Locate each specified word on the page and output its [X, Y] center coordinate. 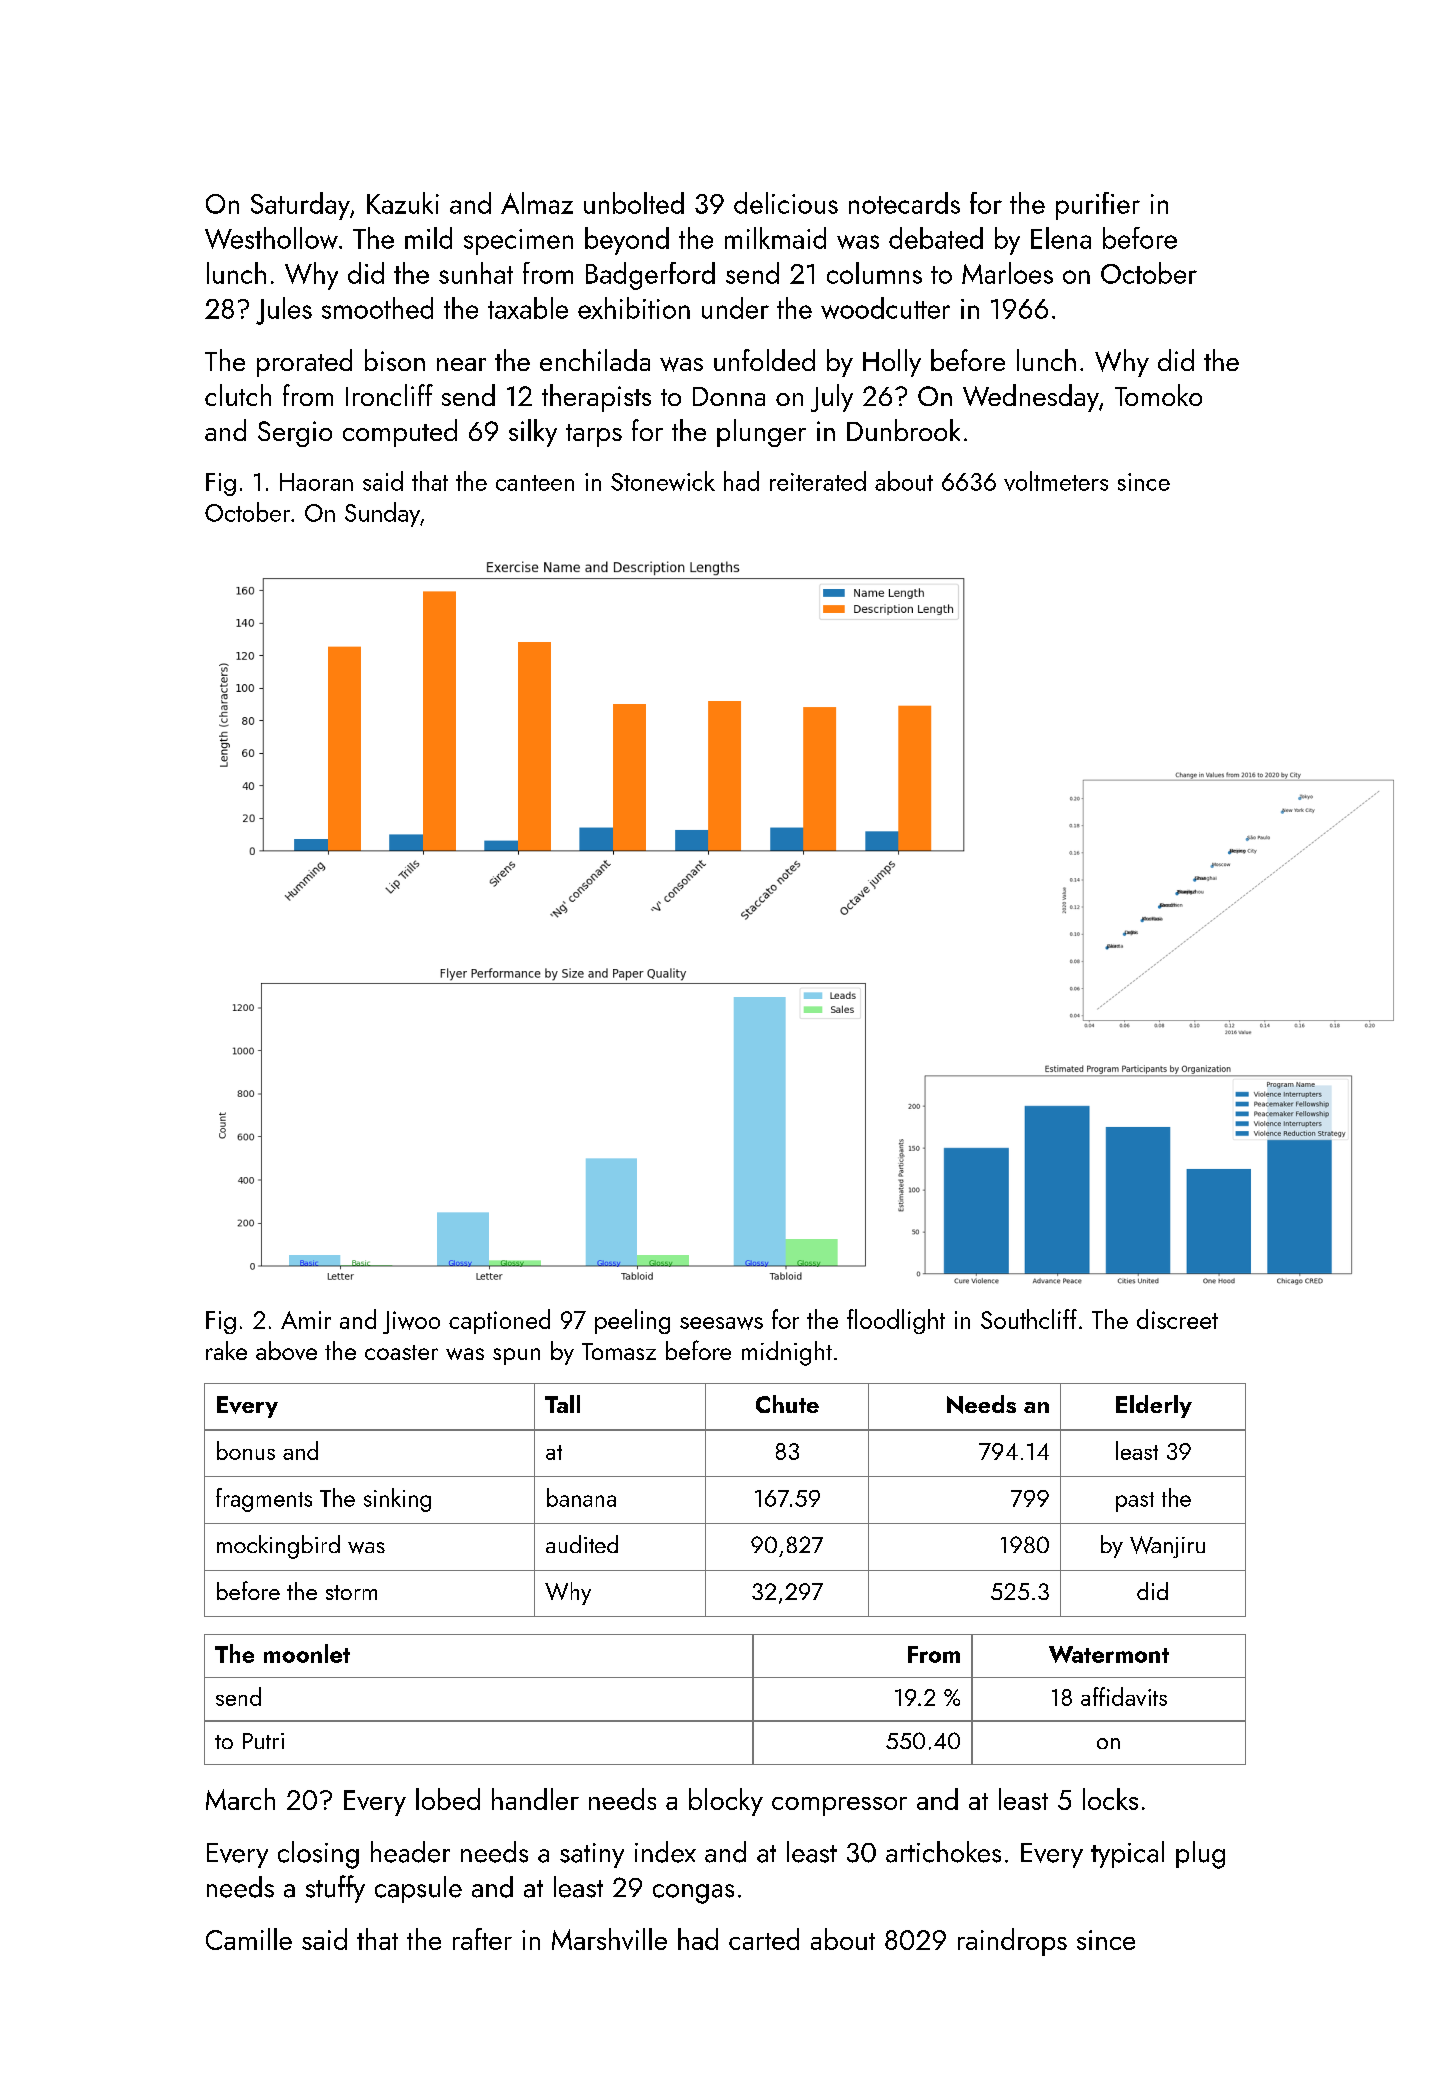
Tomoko [1158, 395]
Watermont [1109, 1654]
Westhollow [271, 238]
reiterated [818, 481]
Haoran [316, 482]
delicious [786, 203]
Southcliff [1029, 1319]
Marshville [609, 1939]
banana [581, 1497]
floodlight [896, 1321]
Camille [249, 1939]
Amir [306, 1320]
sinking [397, 1500]
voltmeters [1056, 481]
